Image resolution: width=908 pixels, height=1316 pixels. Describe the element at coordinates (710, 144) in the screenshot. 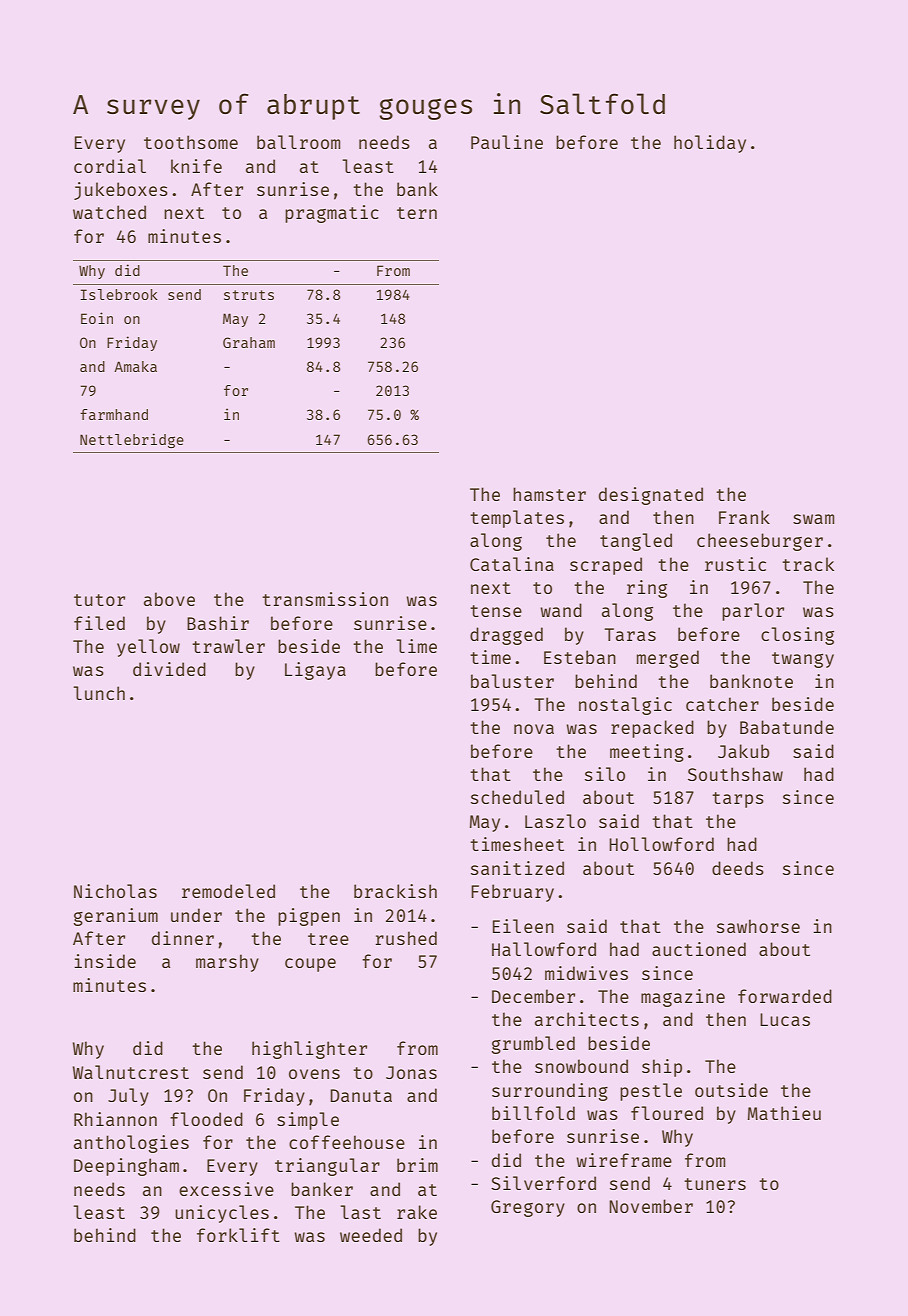

I see `holiday` at that location.
